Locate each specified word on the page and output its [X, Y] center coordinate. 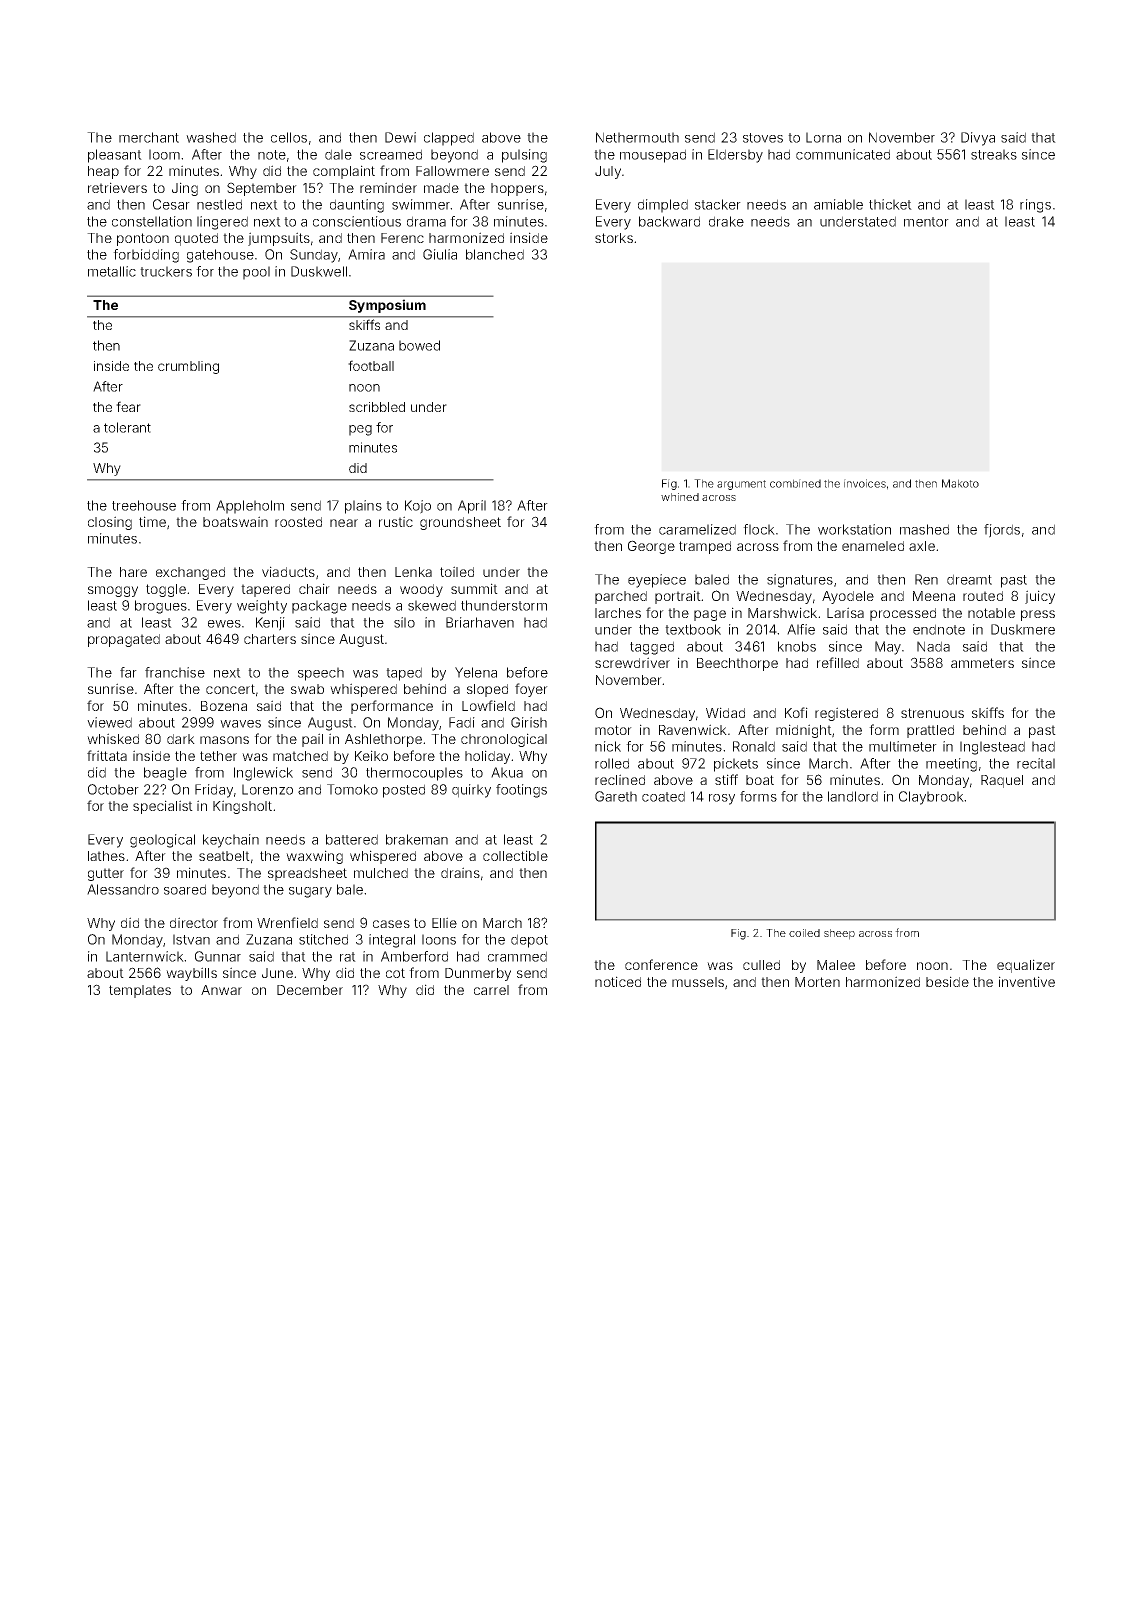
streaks [994, 154]
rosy [722, 799]
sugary [310, 892]
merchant [149, 137]
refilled [838, 662]
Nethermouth [637, 137]
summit [474, 588]
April [472, 507]
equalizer [1026, 966]
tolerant [127, 427]
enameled [873, 546]
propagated [124, 640]
